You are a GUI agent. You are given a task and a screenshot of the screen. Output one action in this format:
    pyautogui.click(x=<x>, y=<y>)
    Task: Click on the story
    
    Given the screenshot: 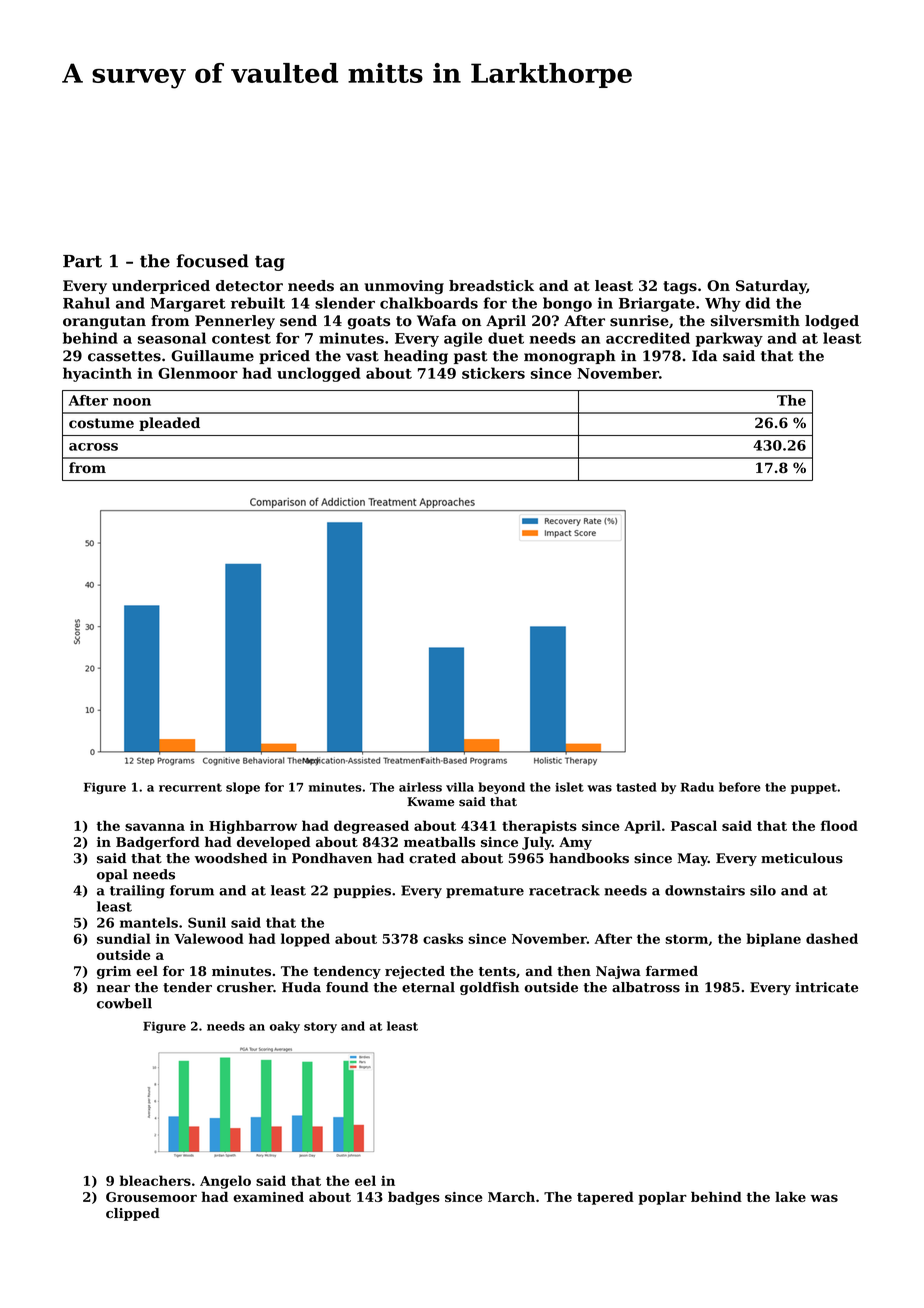 What is the action you would take?
    pyautogui.click(x=320, y=1027)
